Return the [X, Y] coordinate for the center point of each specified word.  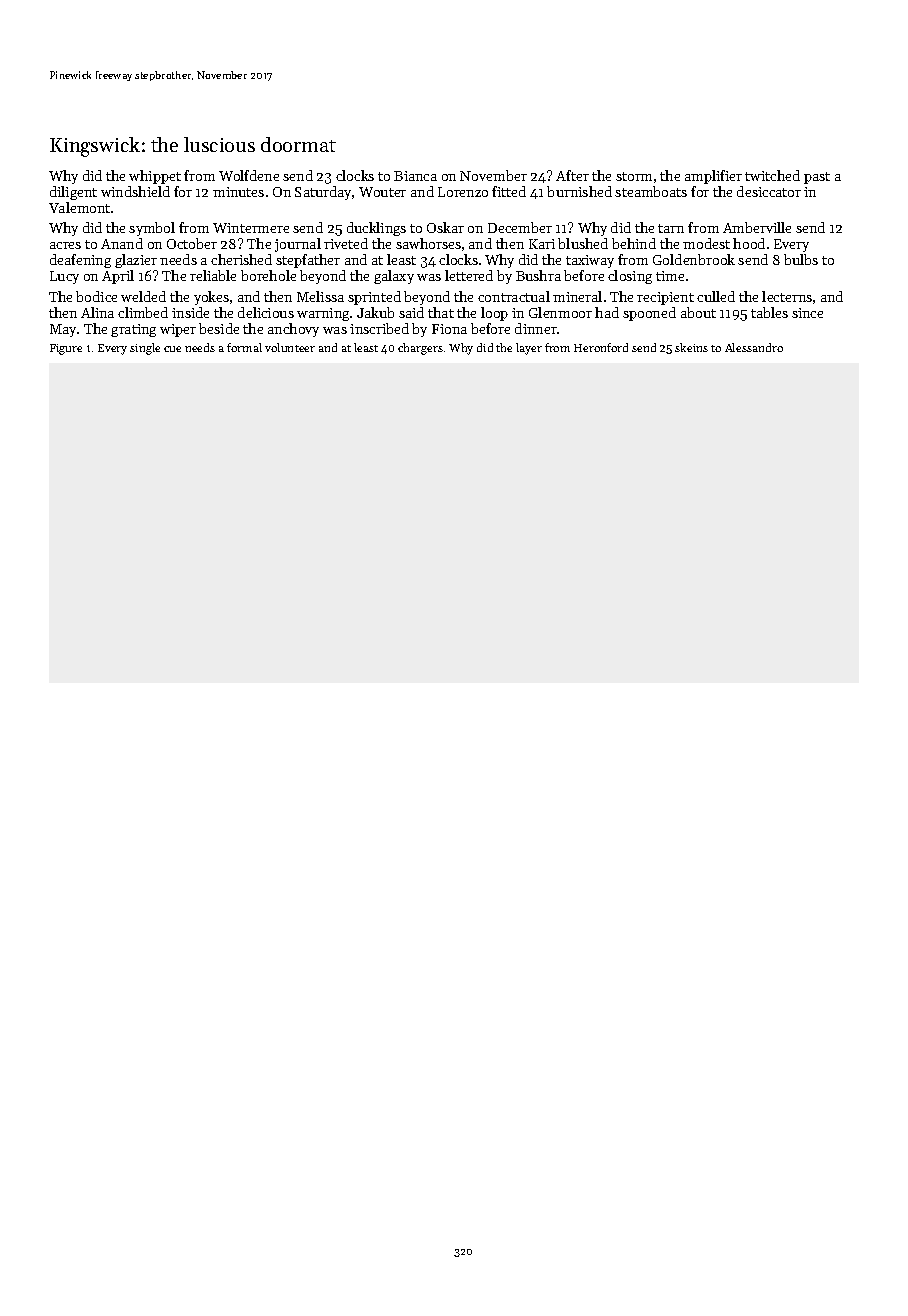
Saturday [323, 193]
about [698, 312]
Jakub [375, 312]
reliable [213, 275]
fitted [509, 191]
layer [529, 349]
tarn [671, 228]
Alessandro [754, 347]
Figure [66, 349]
